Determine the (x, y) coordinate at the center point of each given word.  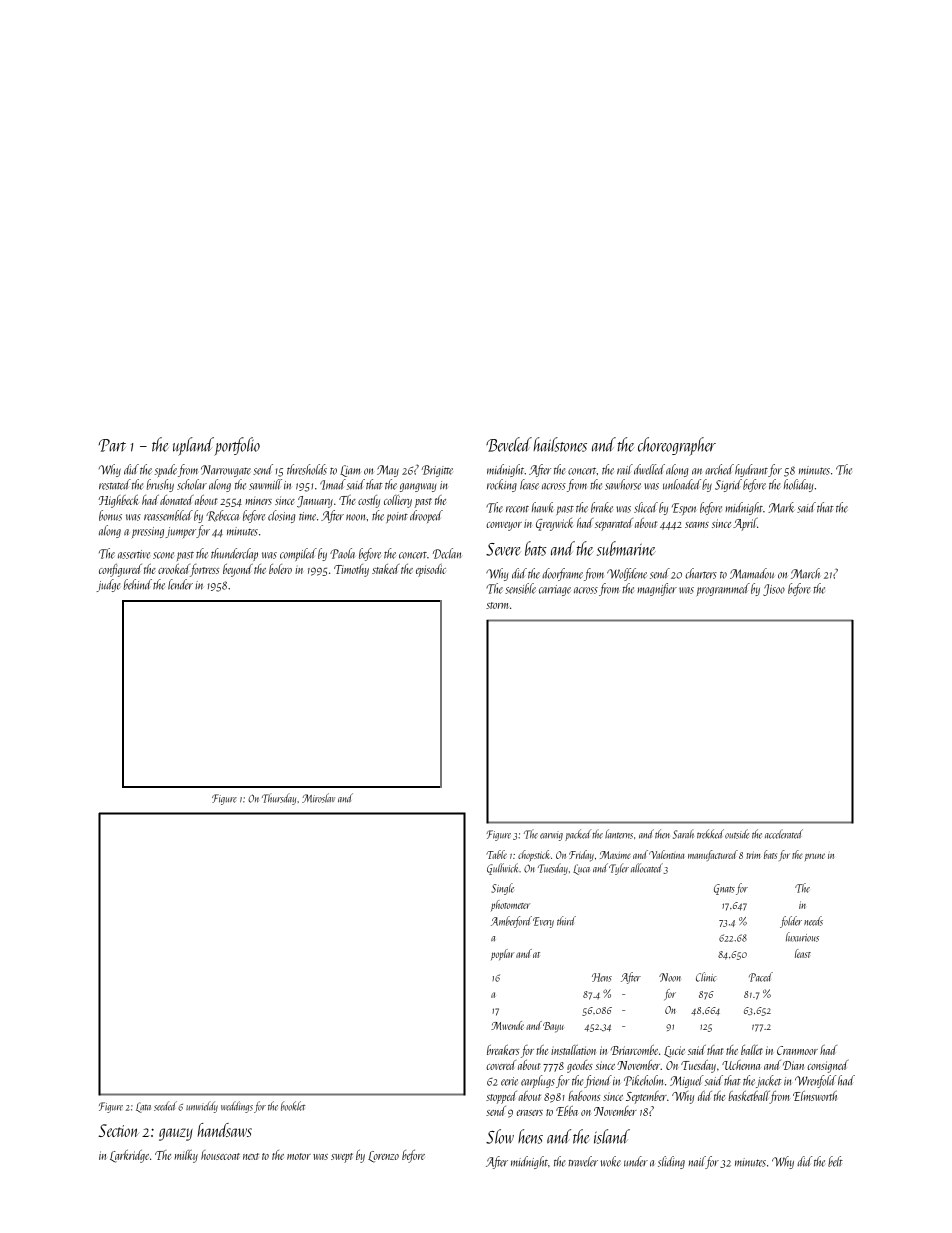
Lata (143, 1107)
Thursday (279, 799)
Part (112, 445)
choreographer (677, 446)
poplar (502, 954)
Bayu (553, 1027)
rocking (502, 485)
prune (815, 857)
